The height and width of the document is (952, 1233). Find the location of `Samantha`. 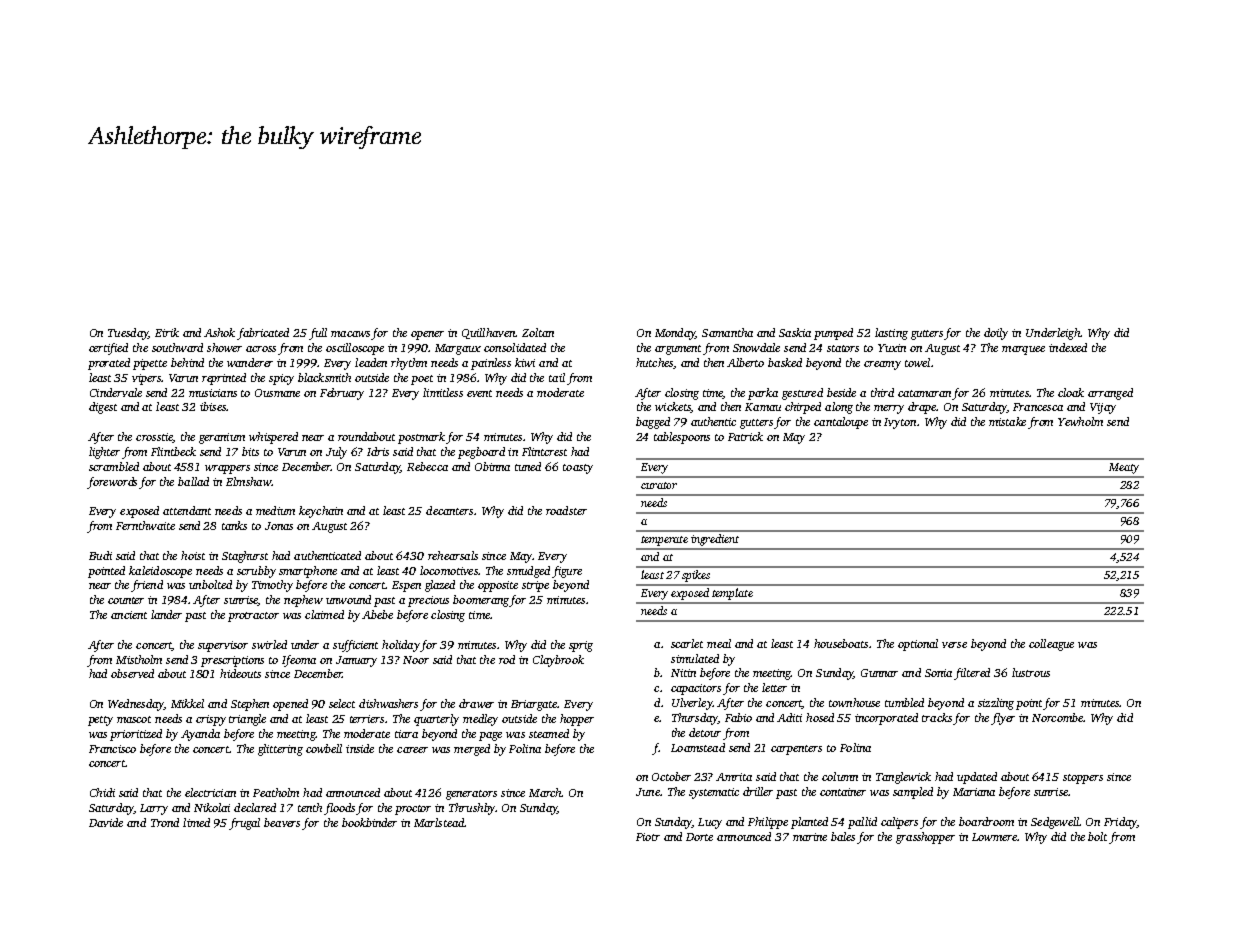

Samantha is located at coordinates (727, 332).
